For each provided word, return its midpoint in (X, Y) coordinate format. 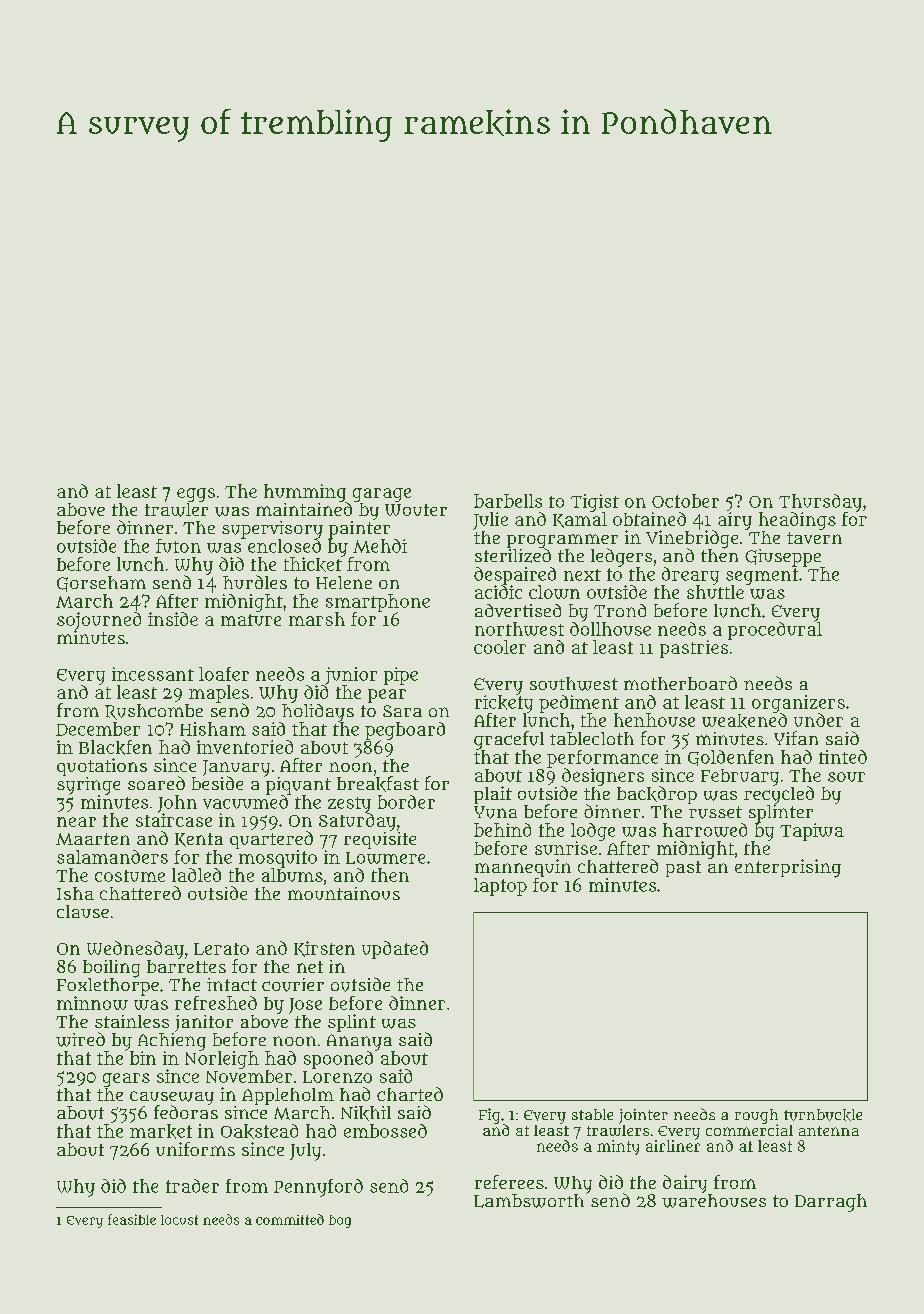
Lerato (221, 949)
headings (797, 521)
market (161, 1131)
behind (502, 830)
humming (305, 493)
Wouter (416, 510)
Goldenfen (731, 758)
